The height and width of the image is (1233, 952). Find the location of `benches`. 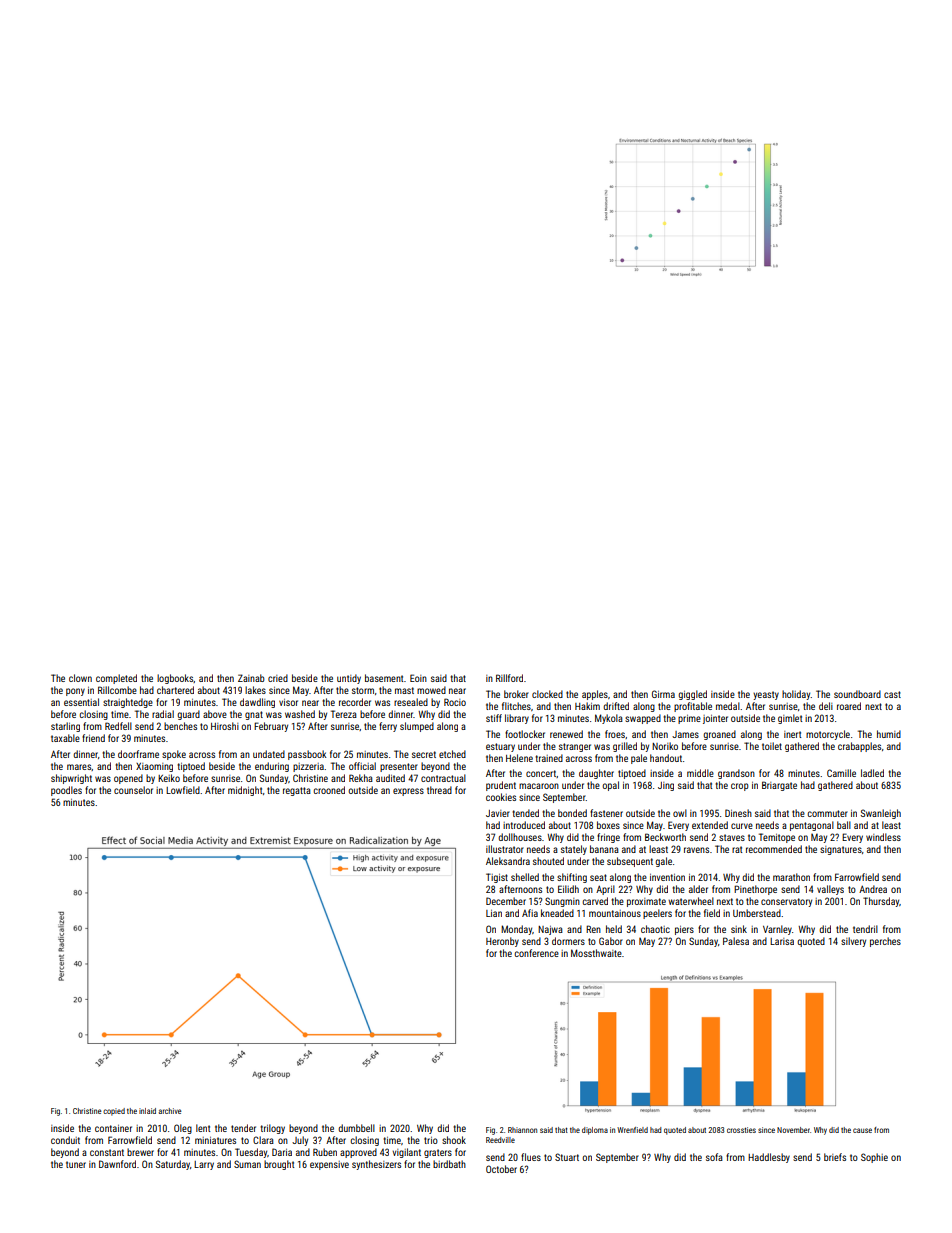

benches is located at coordinates (180, 726).
